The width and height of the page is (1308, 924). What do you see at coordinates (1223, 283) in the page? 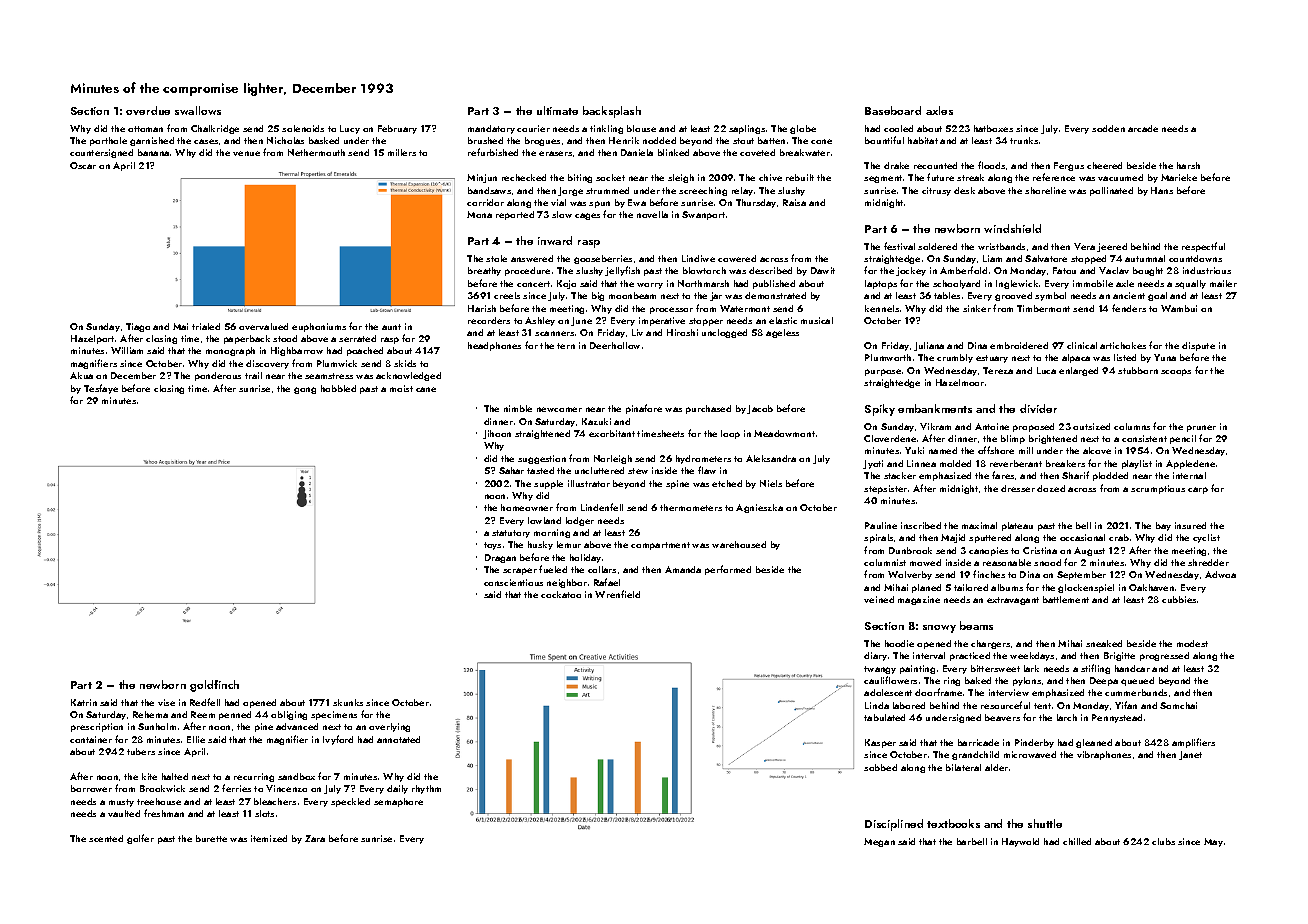
I see `mailer` at bounding box center [1223, 283].
